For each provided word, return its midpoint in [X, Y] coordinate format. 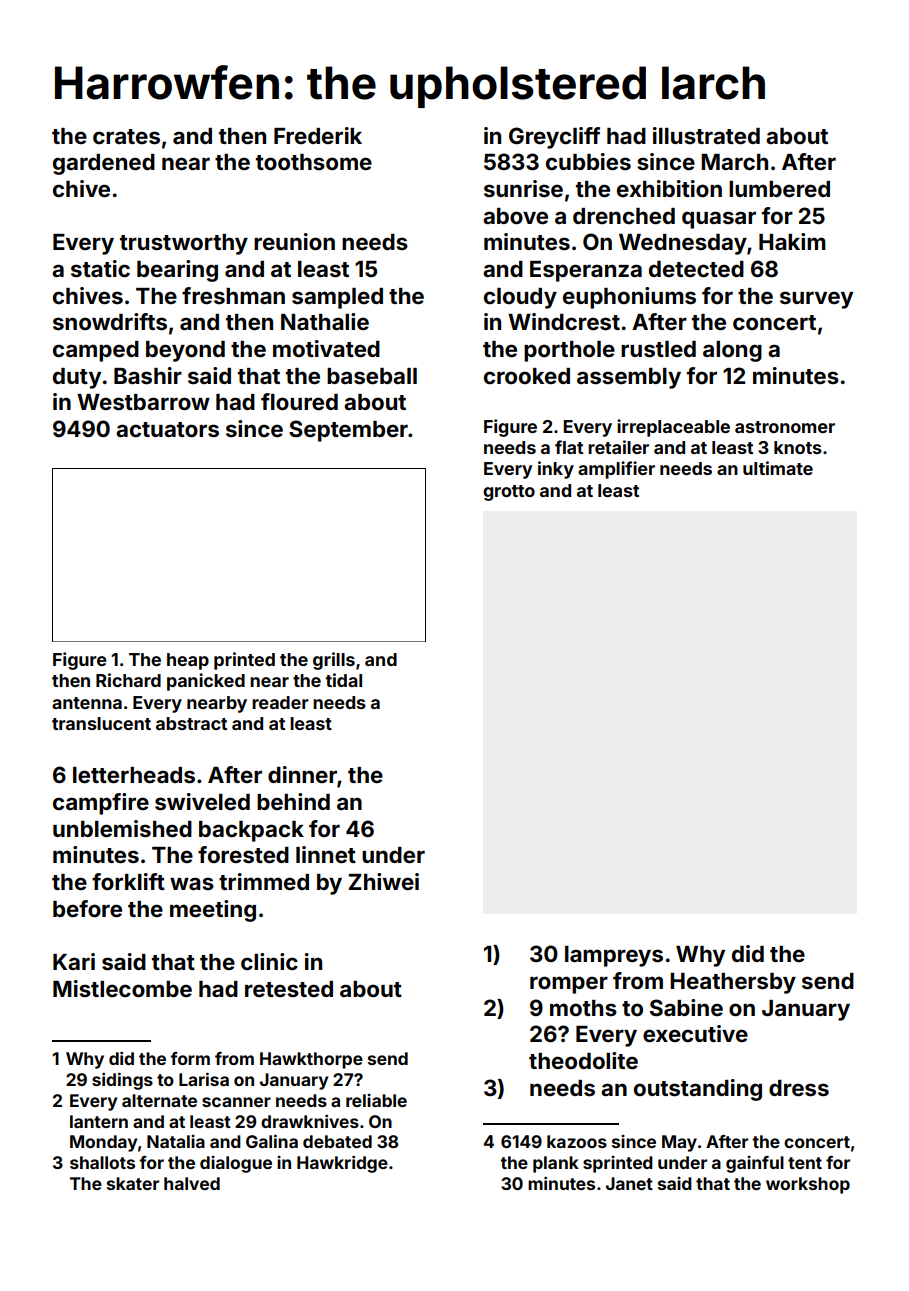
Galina [272, 1141]
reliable [376, 1100]
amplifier [616, 470]
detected [696, 269]
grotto [509, 493]
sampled [337, 298]
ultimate [778, 468]
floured [299, 401]
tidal [343, 680]
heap [188, 661]
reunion [294, 241]
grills [334, 661]
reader [280, 702]
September [348, 431]
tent [805, 1163]
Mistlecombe [122, 988]
